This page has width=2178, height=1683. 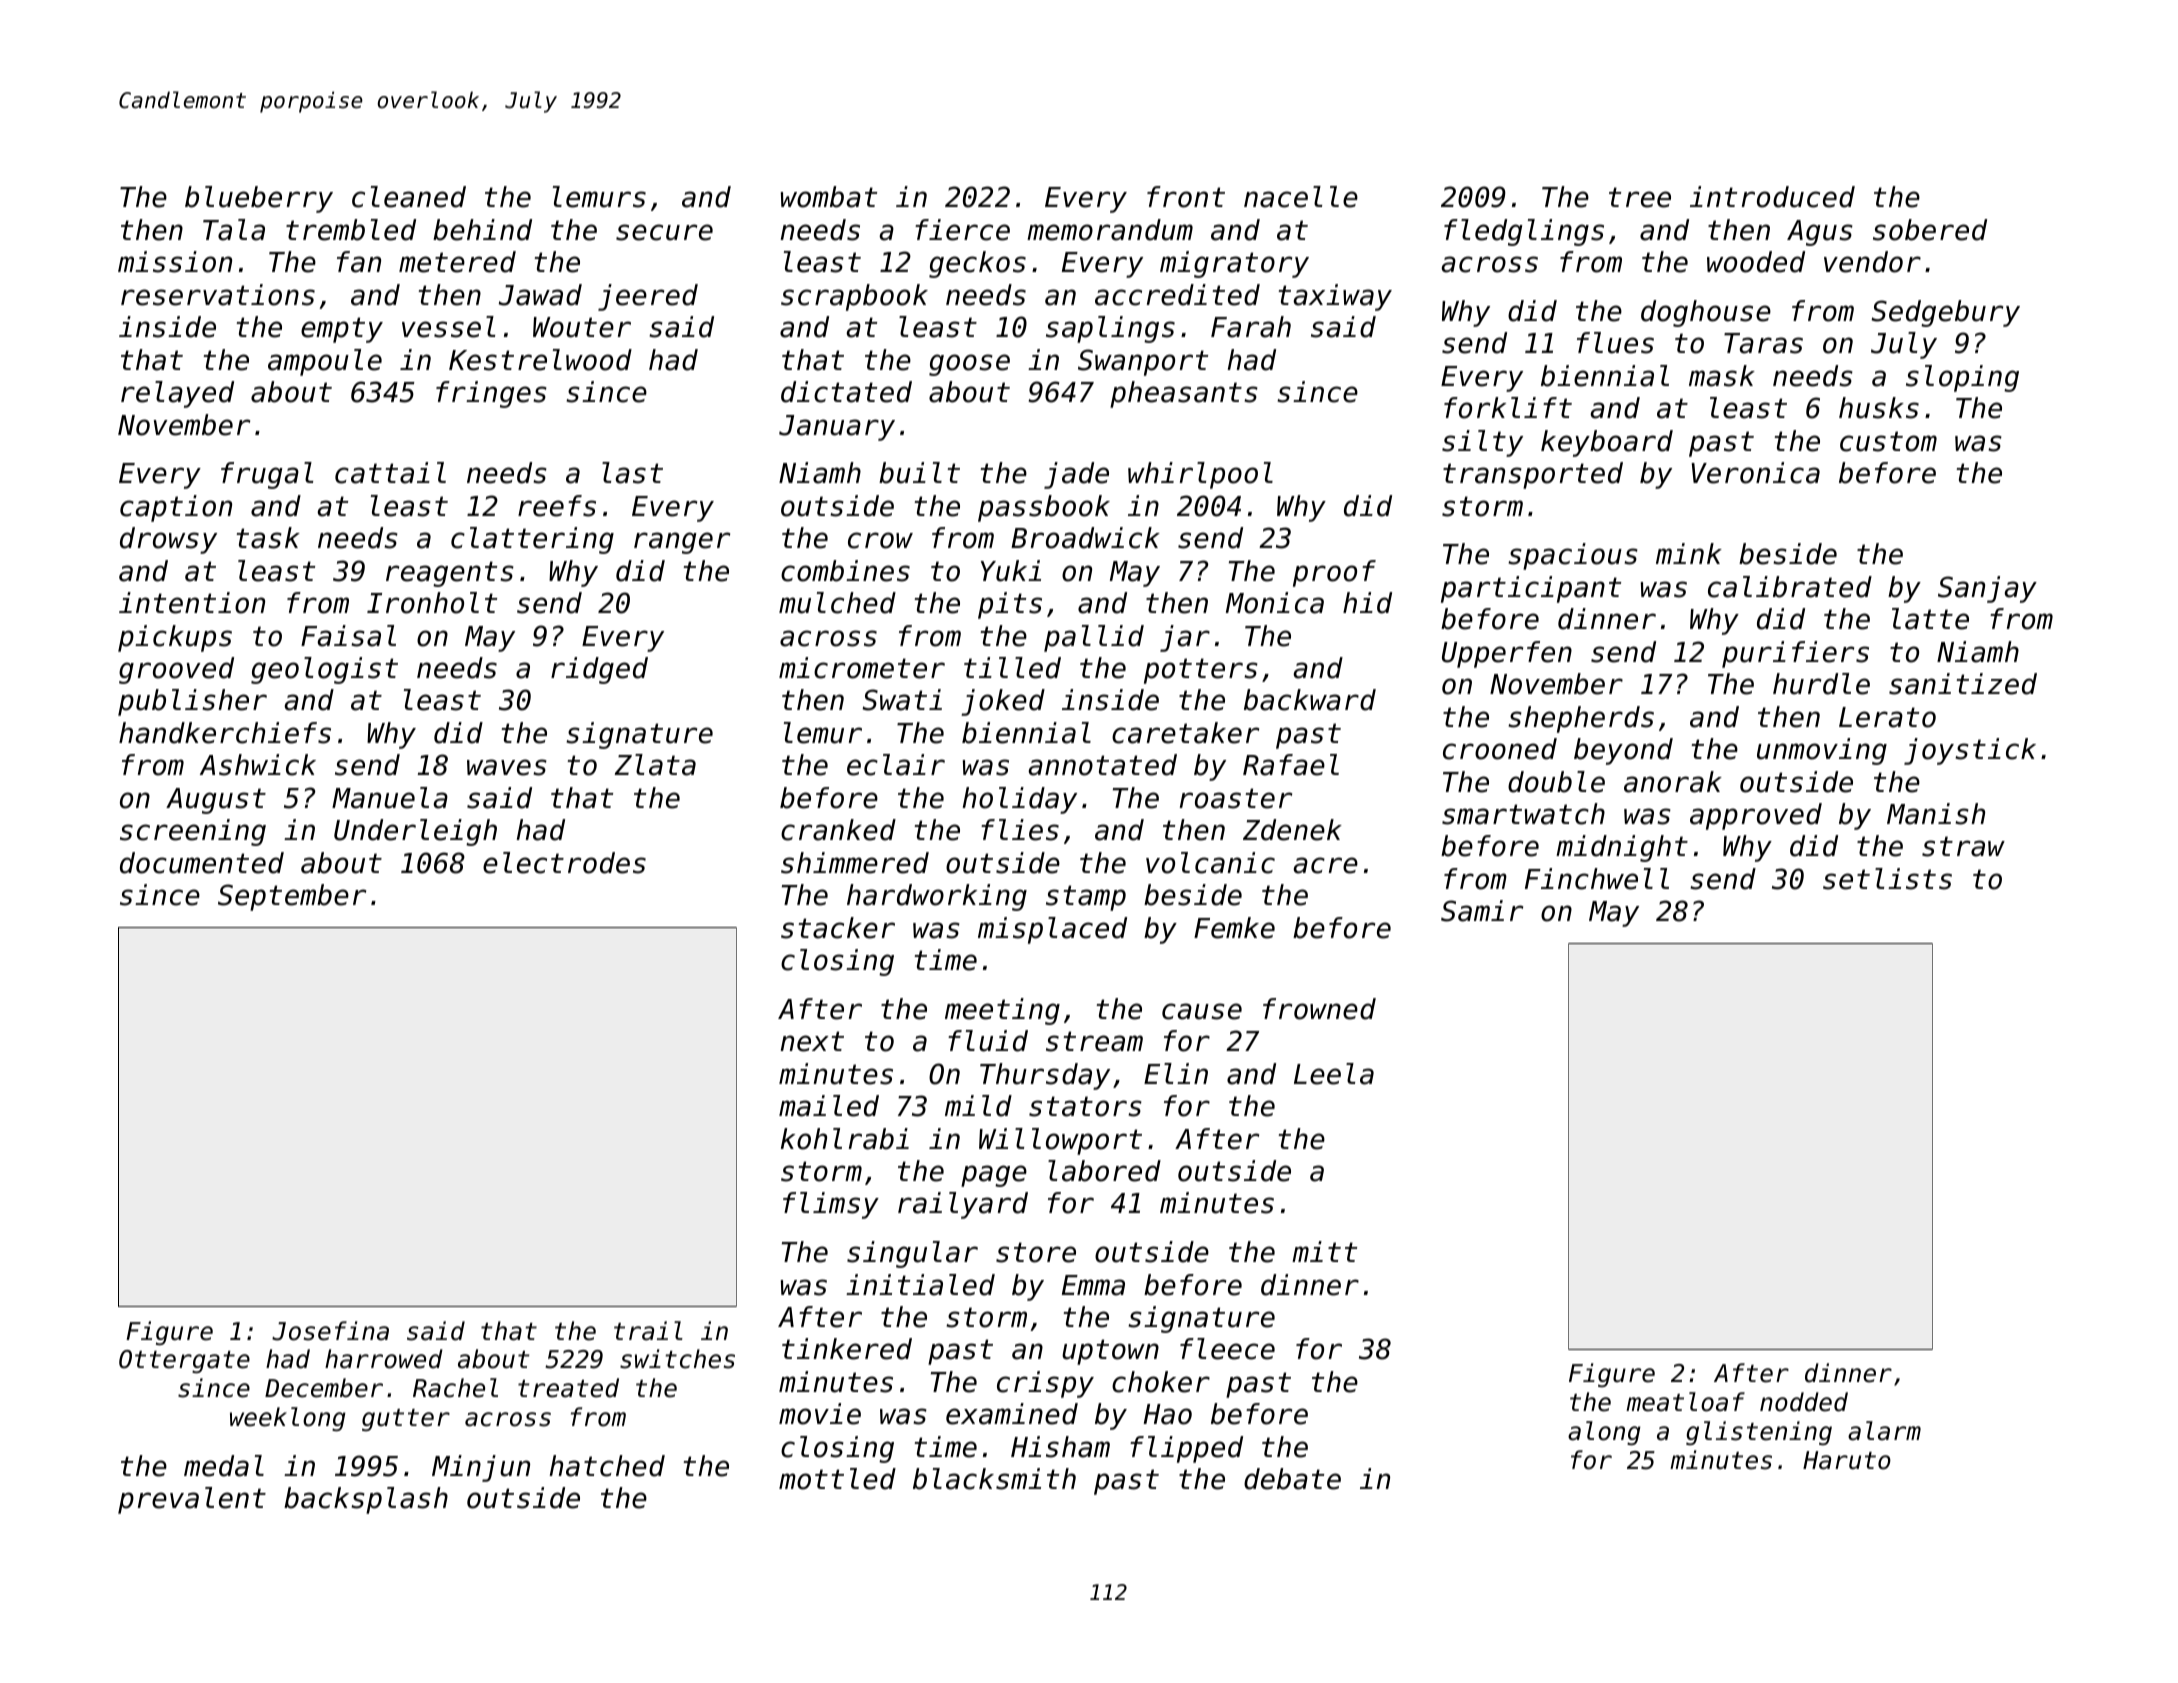 I want to click on nodded, so click(x=1804, y=1402).
